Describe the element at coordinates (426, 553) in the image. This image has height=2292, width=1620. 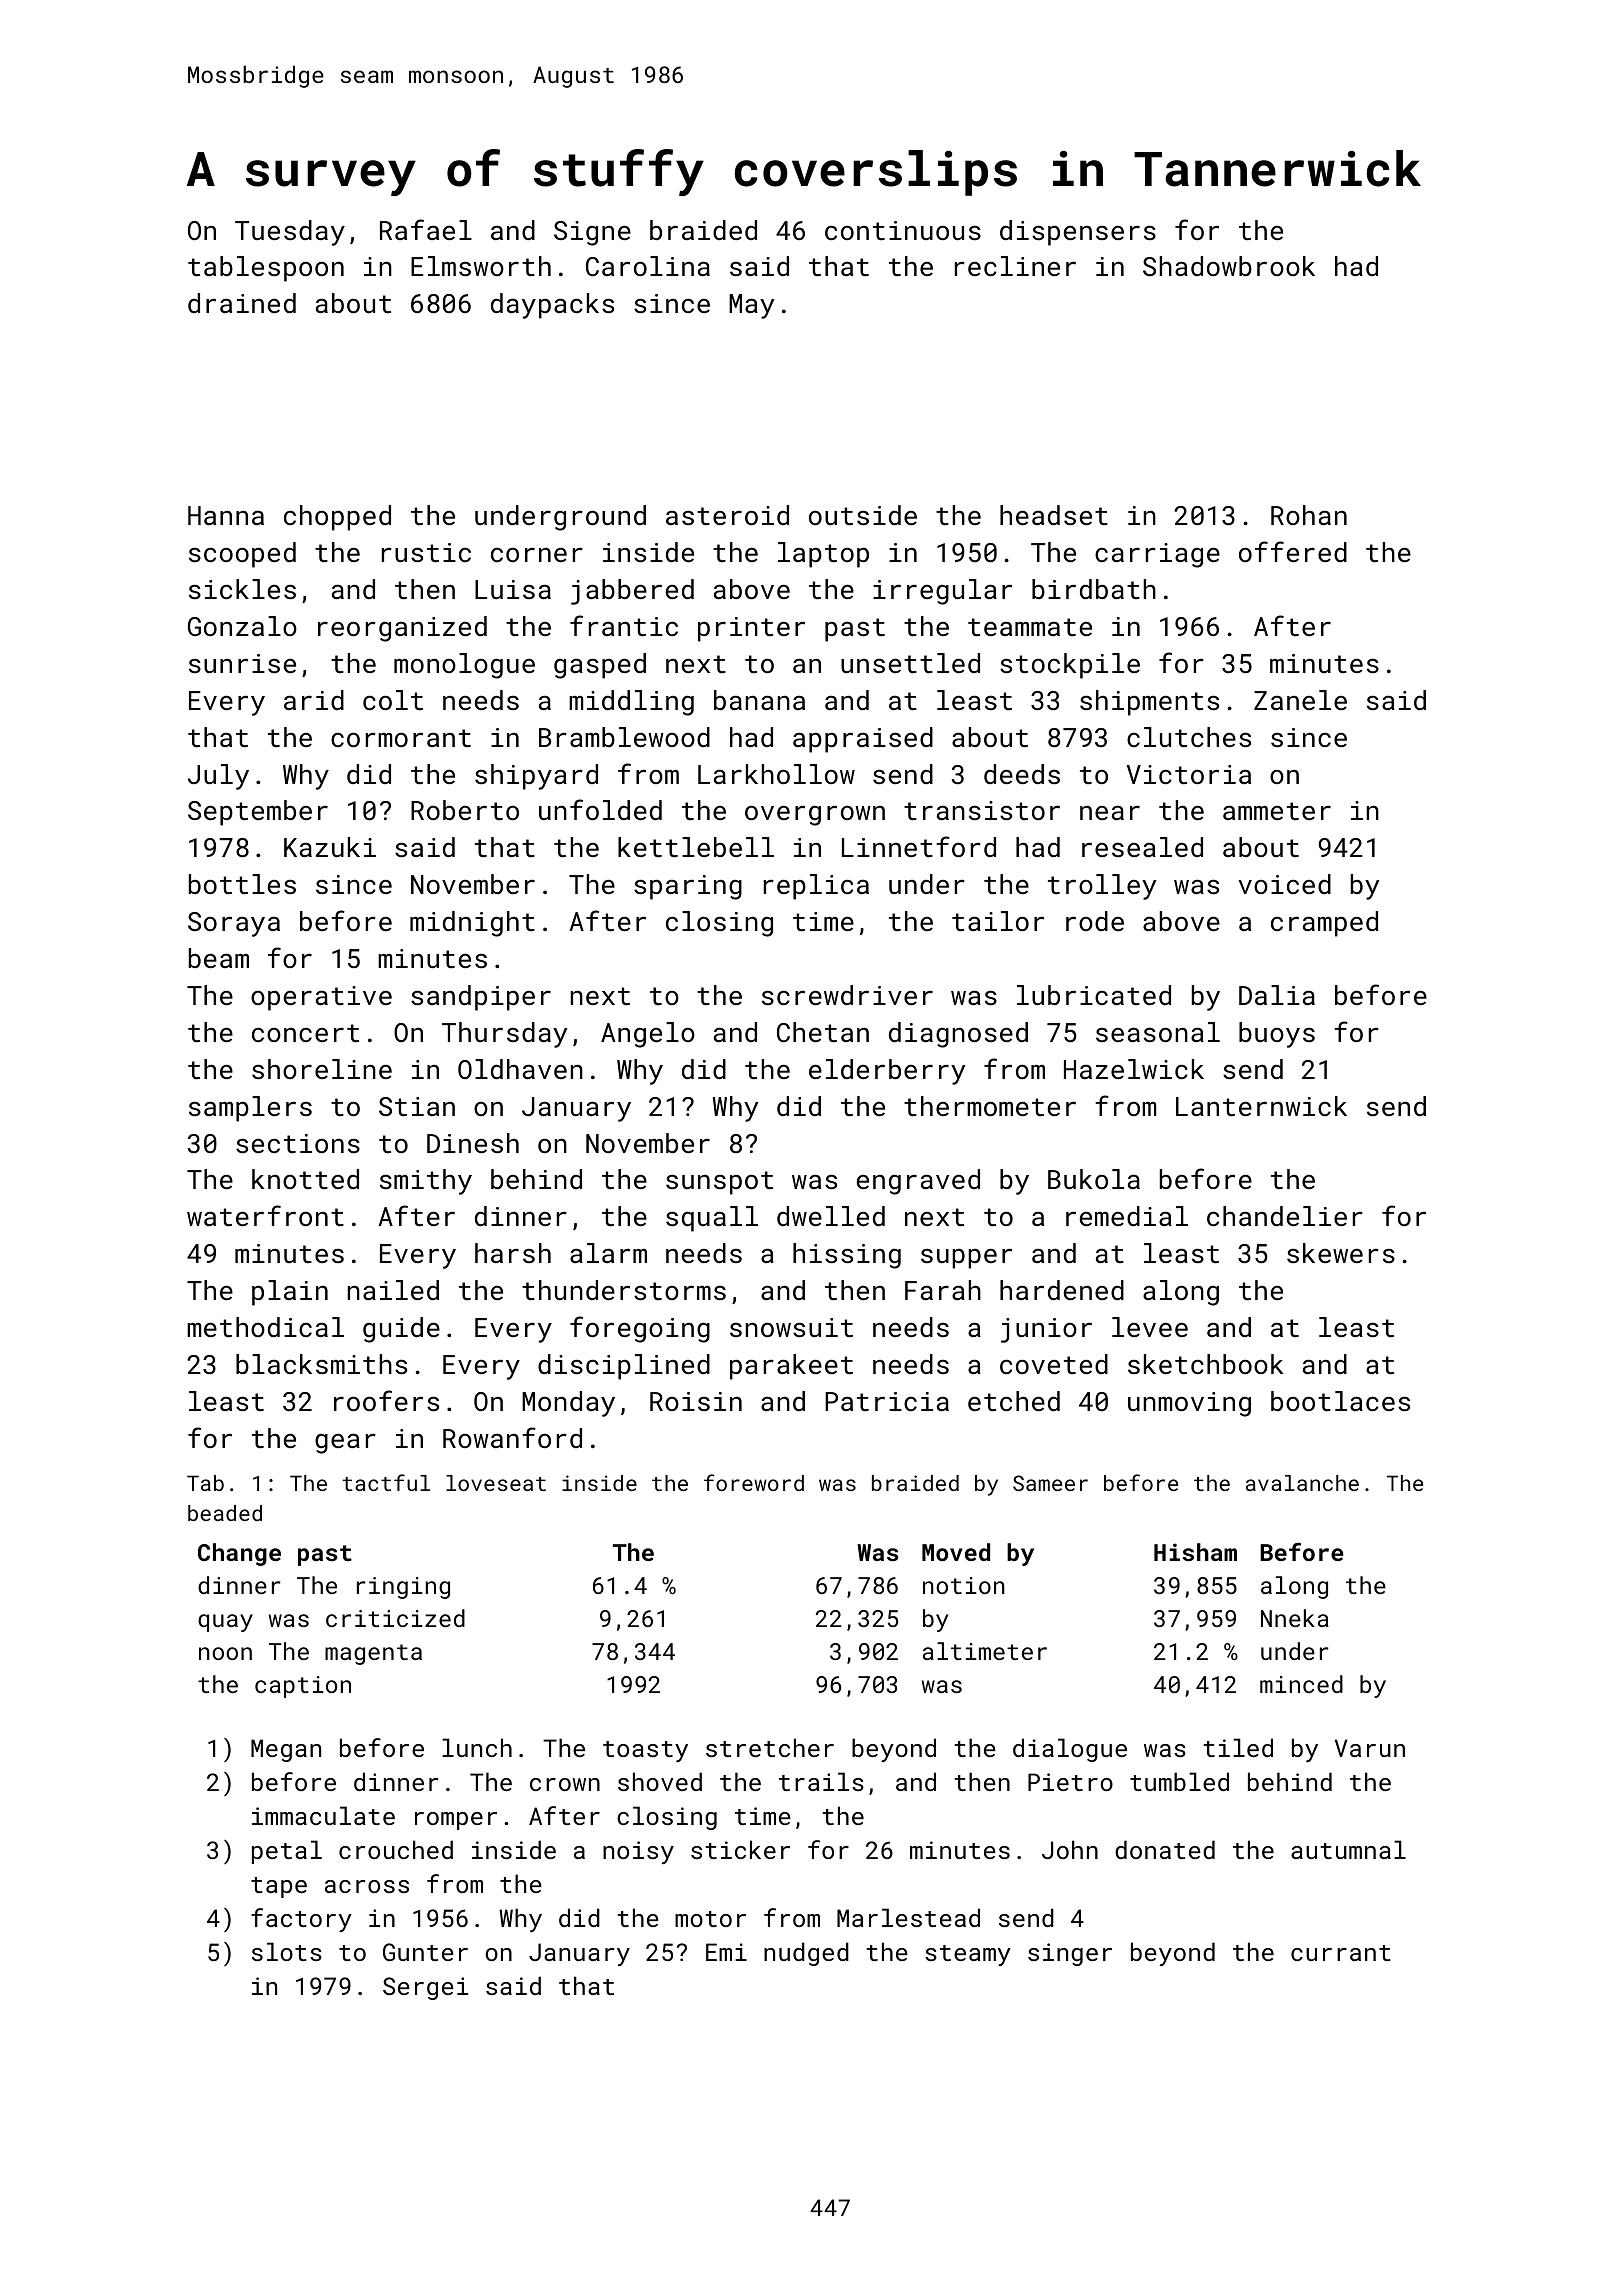
I see `rustic` at that location.
